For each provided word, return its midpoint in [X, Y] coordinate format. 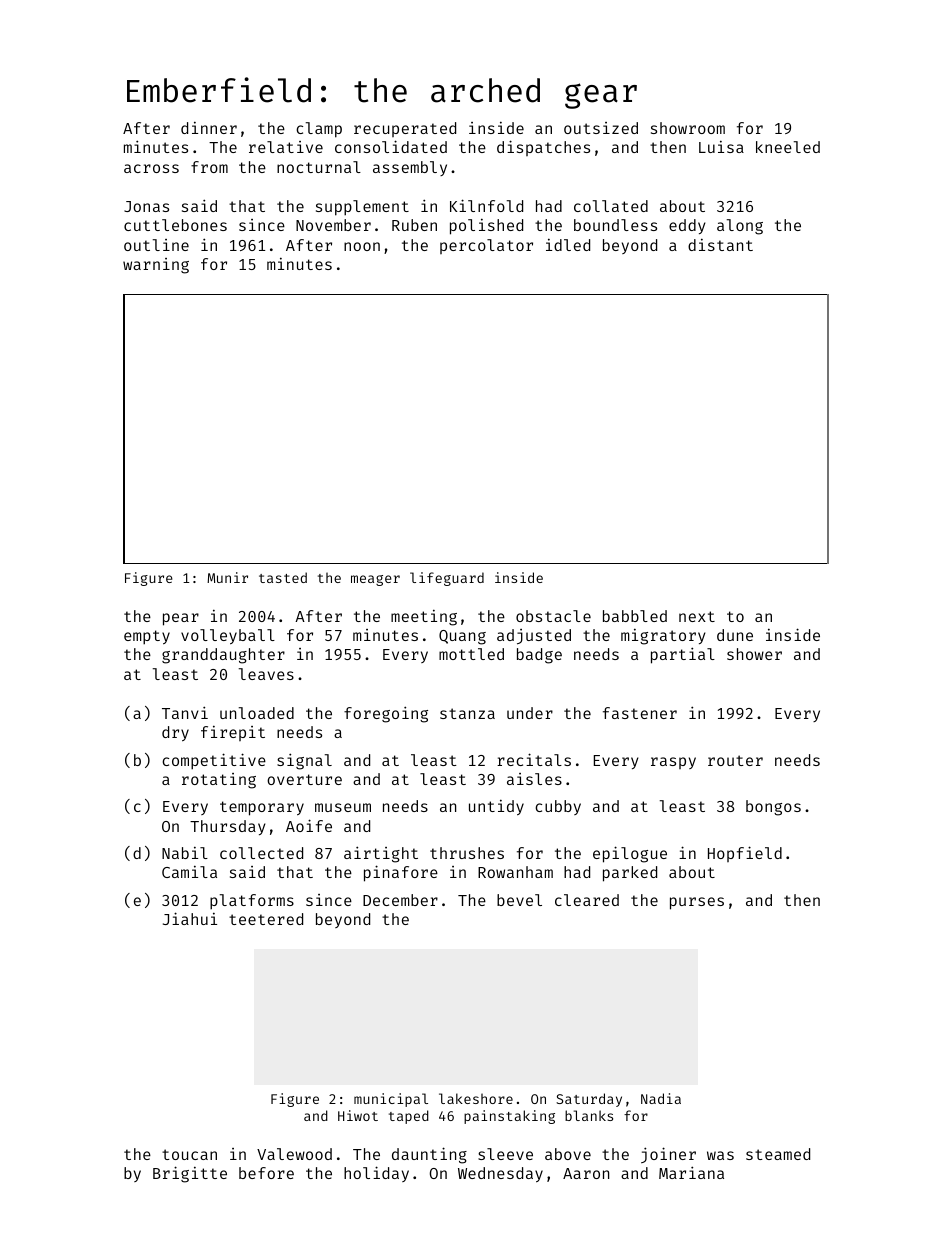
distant [720, 245]
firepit [233, 733]
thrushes [467, 853]
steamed [778, 1154]
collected [261, 853]
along [740, 227]
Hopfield [745, 854]
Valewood [294, 1154]
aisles [534, 779]
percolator [486, 246]
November [333, 225]
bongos [773, 808]
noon [362, 246]
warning [156, 266]
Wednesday [500, 1174]
